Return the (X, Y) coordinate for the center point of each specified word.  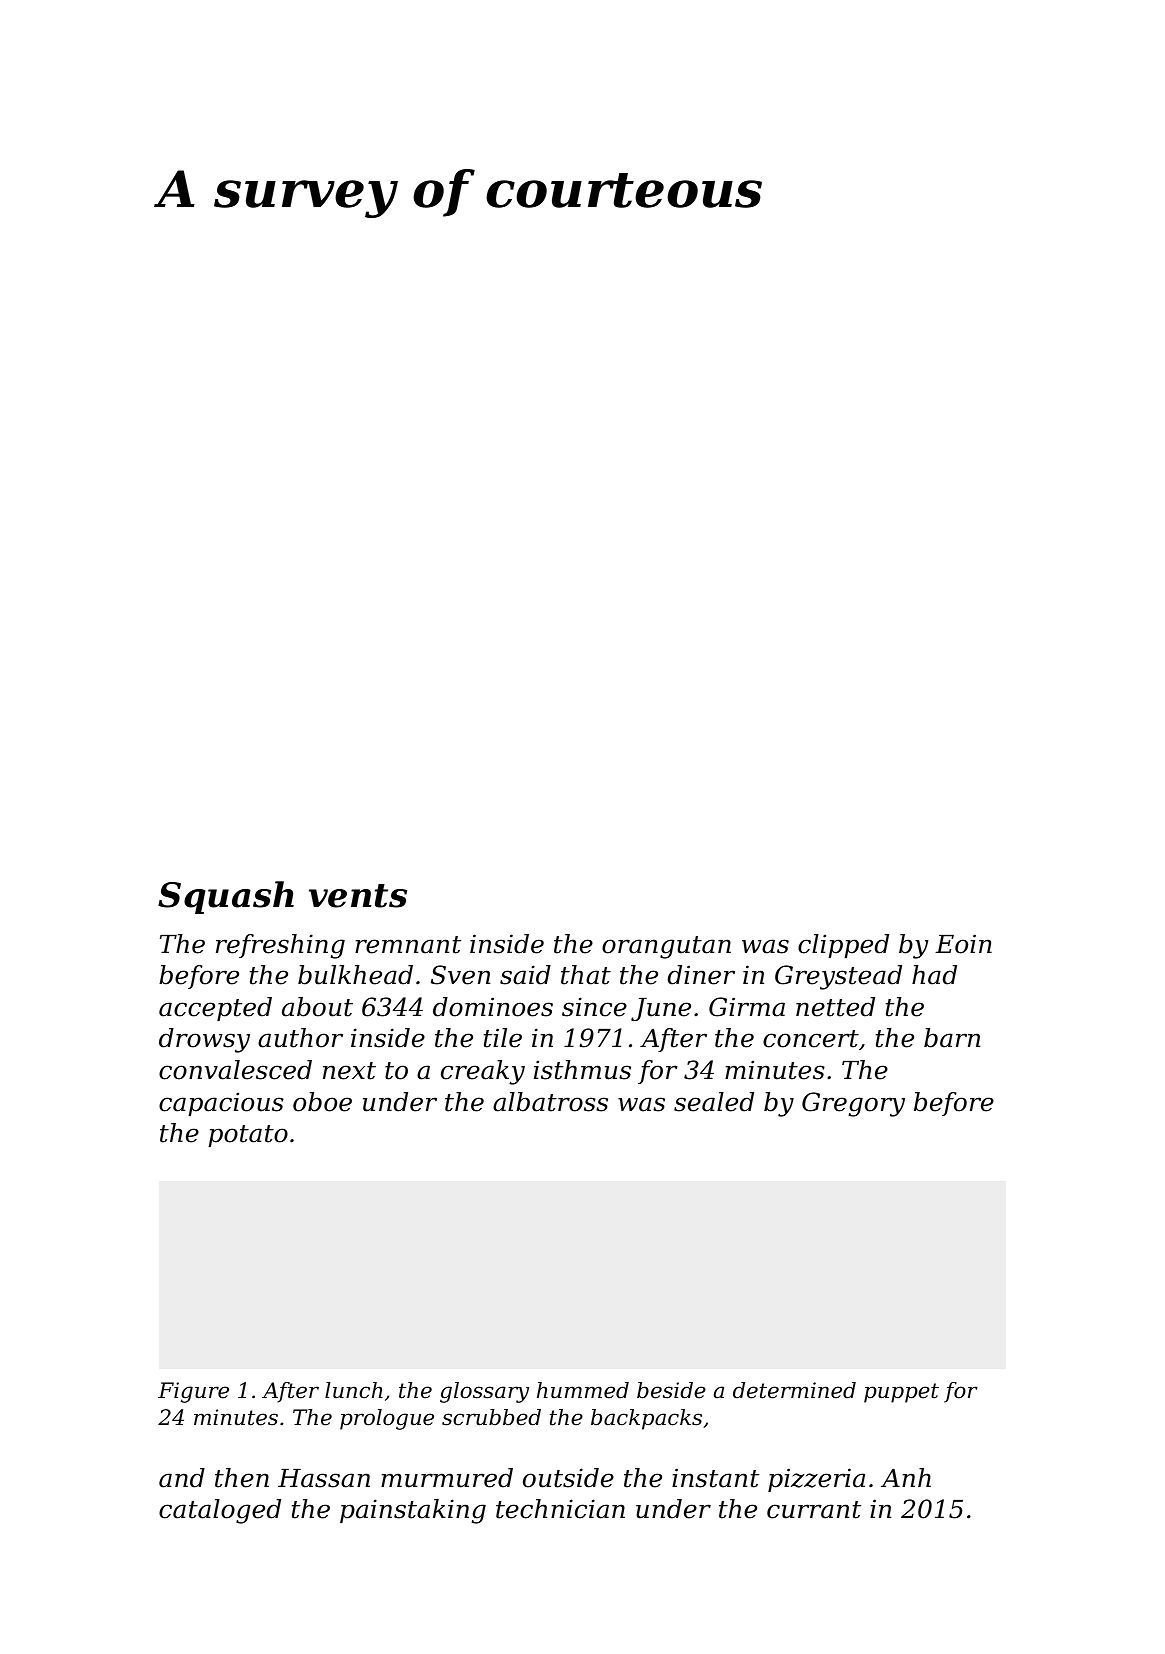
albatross (550, 1102)
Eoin (963, 944)
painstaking (413, 1511)
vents (358, 896)
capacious (221, 1104)
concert (811, 1039)
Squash (226, 897)
